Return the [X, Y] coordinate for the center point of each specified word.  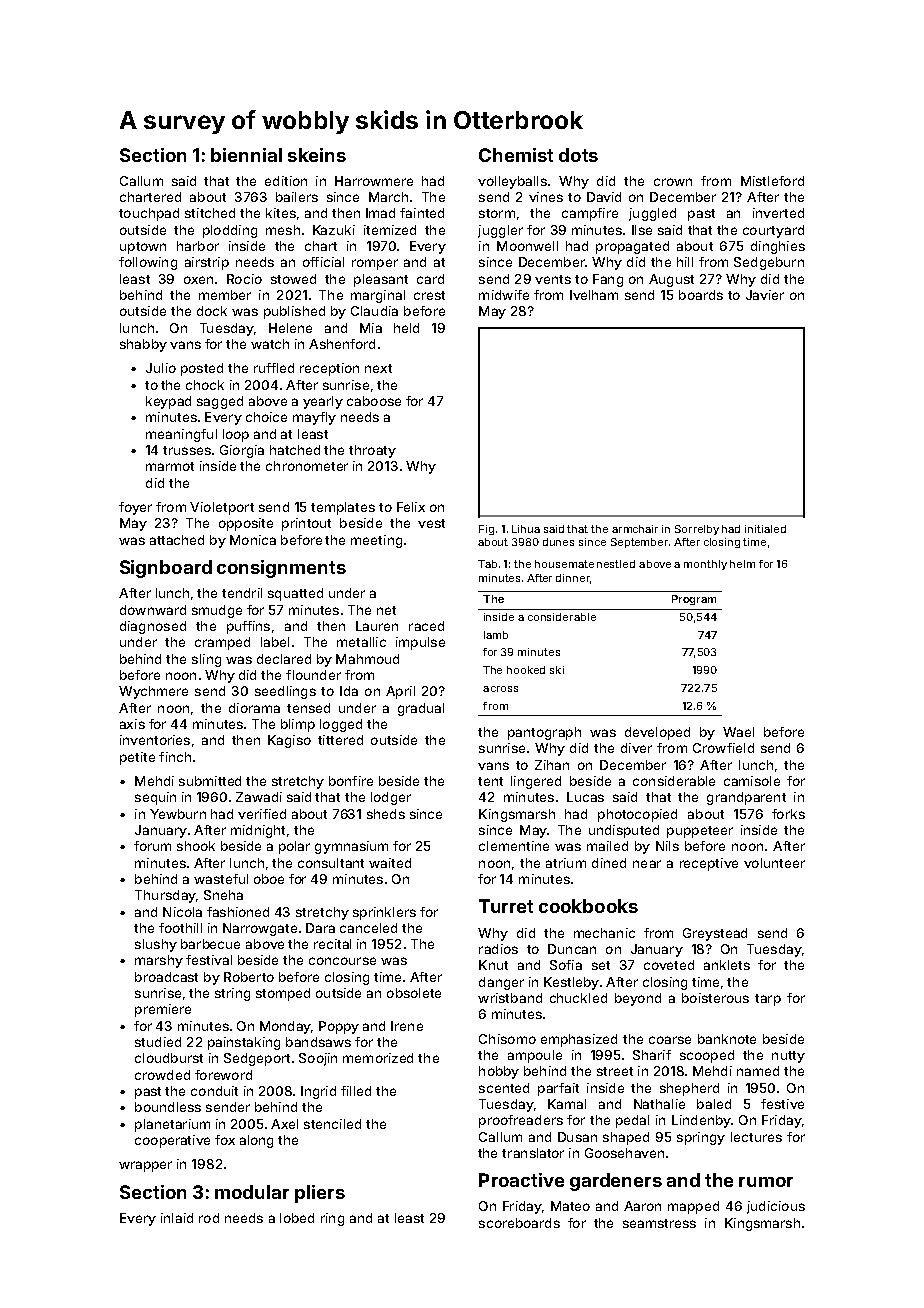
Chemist [516, 155]
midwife [504, 295]
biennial [246, 155]
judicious [776, 1207]
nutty [788, 1057]
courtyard [773, 231]
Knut [493, 965]
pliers [320, 1194]
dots [578, 155]
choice [266, 417]
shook [196, 846]
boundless [168, 1107]
